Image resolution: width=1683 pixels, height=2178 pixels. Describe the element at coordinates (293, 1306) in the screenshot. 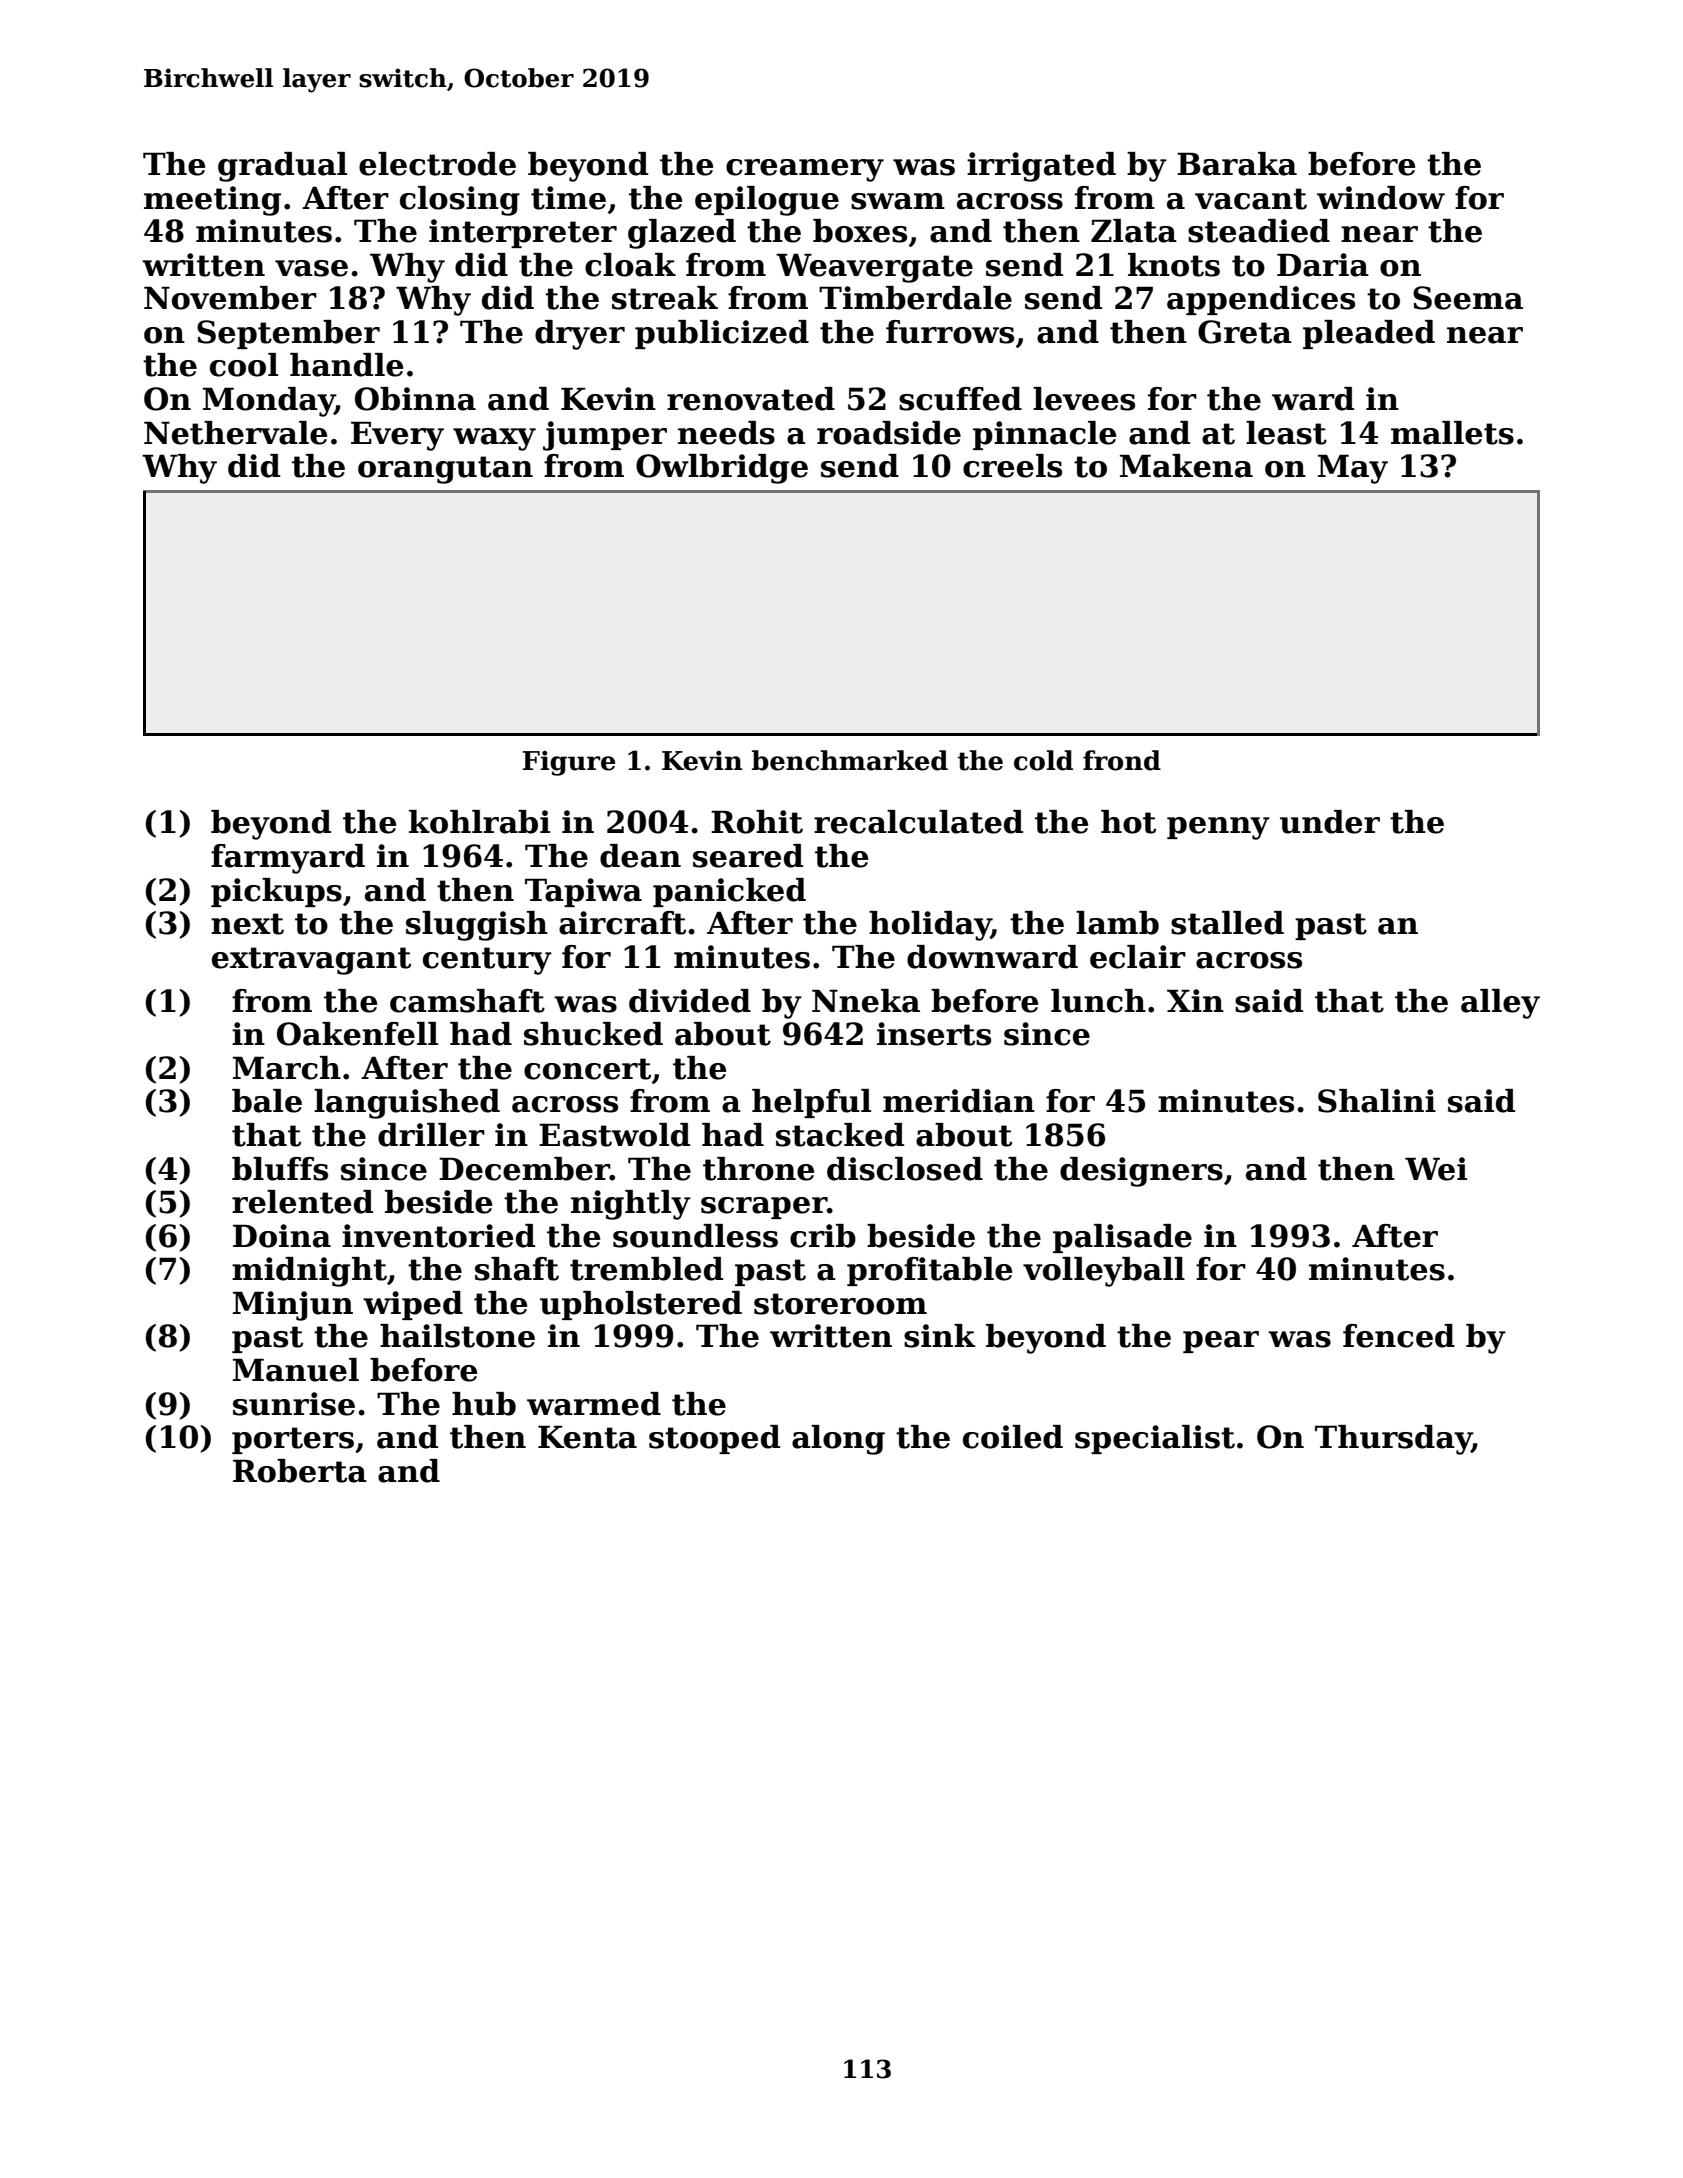

I see `Minjun` at that location.
